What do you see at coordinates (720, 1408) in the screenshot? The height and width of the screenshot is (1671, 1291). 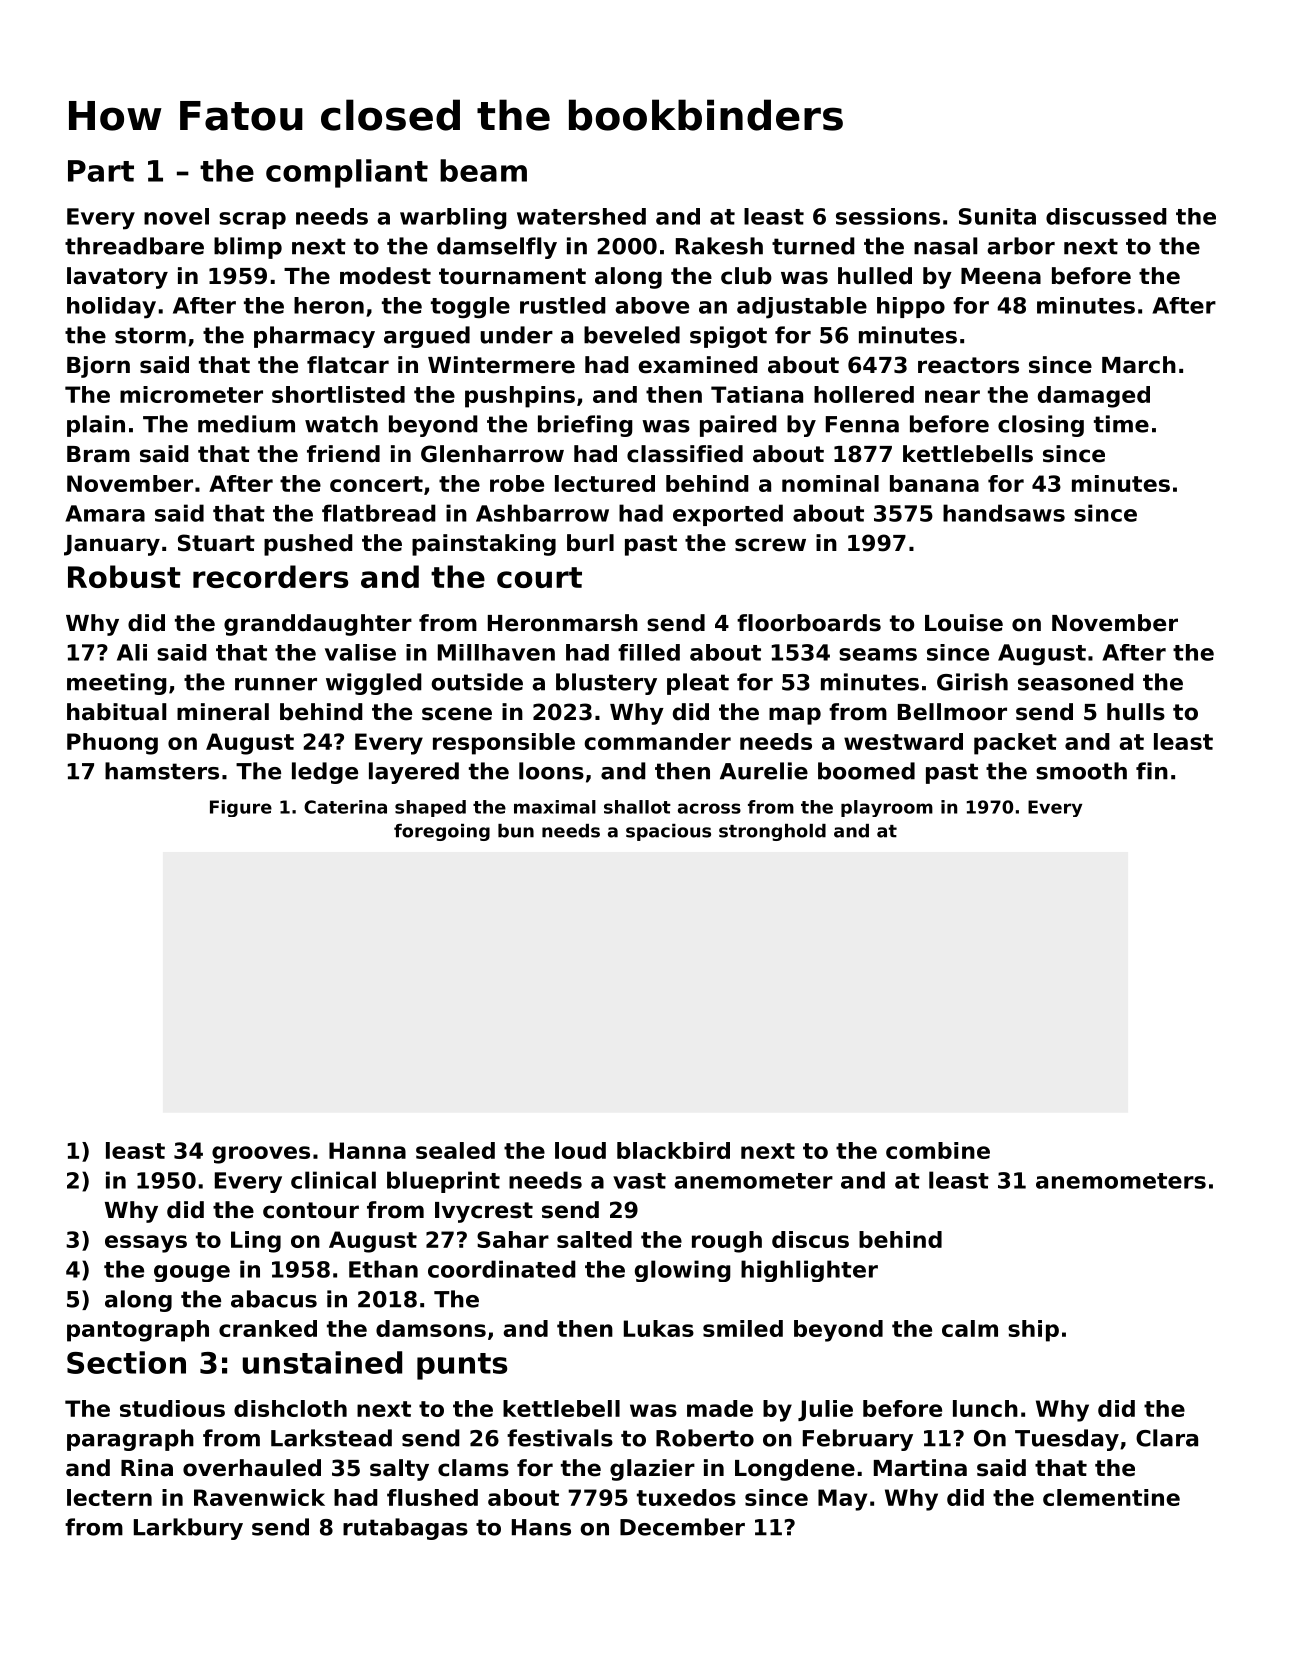 I see `made` at bounding box center [720, 1408].
